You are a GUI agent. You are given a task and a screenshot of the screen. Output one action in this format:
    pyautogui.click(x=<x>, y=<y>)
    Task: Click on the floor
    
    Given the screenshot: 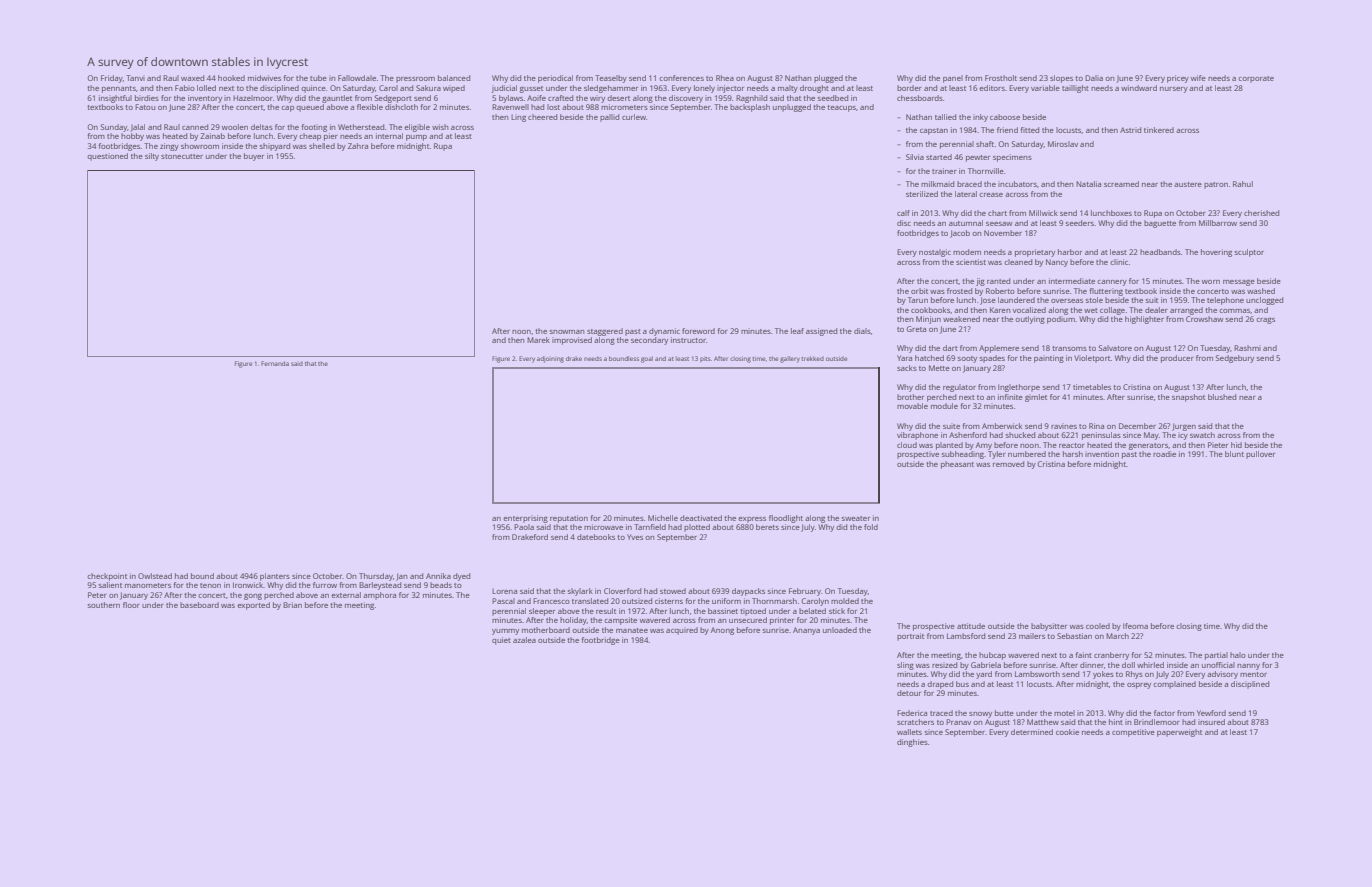 What is the action you would take?
    pyautogui.click(x=131, y=605)
